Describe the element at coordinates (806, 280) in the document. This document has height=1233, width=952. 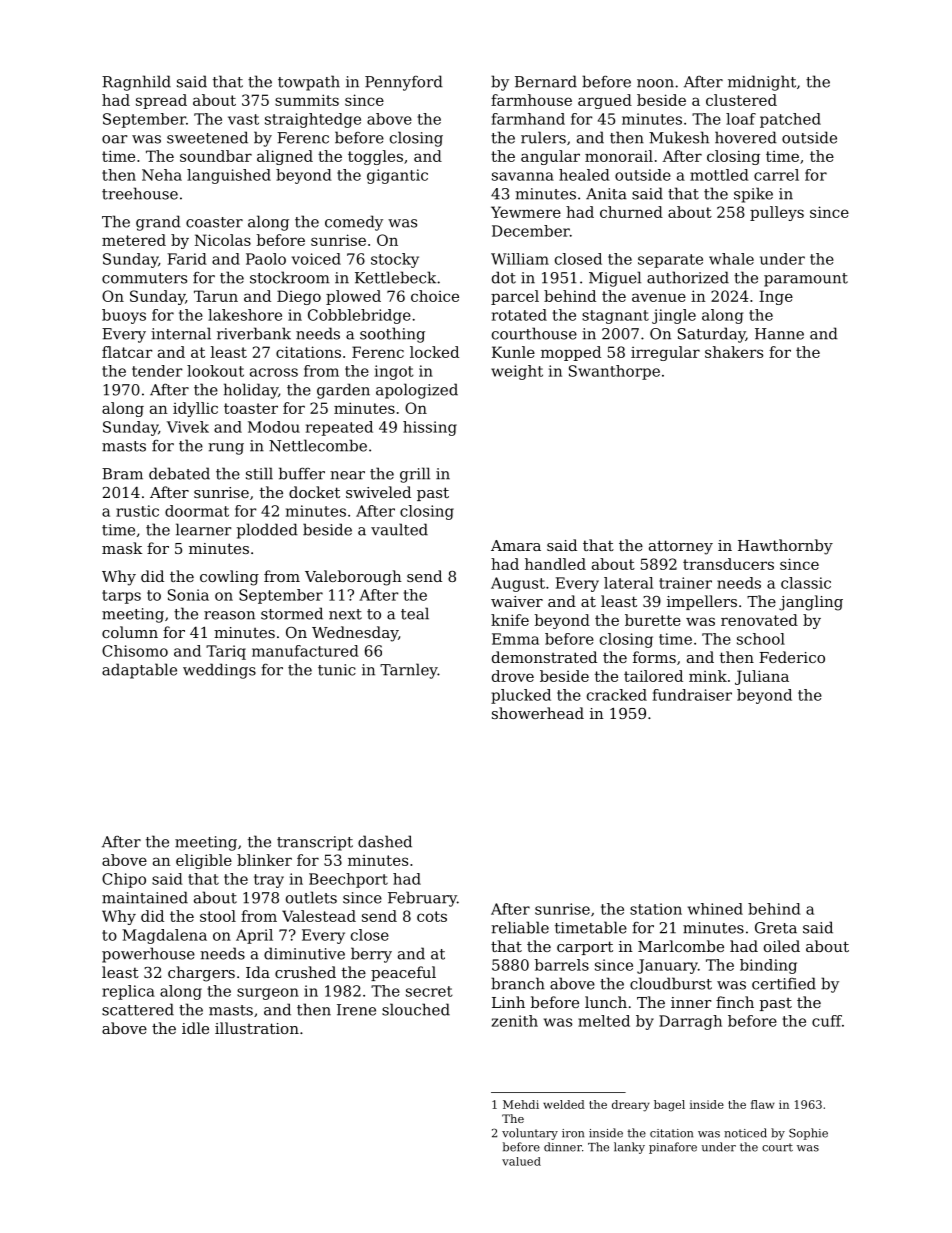
I see `paramount` at that location.
